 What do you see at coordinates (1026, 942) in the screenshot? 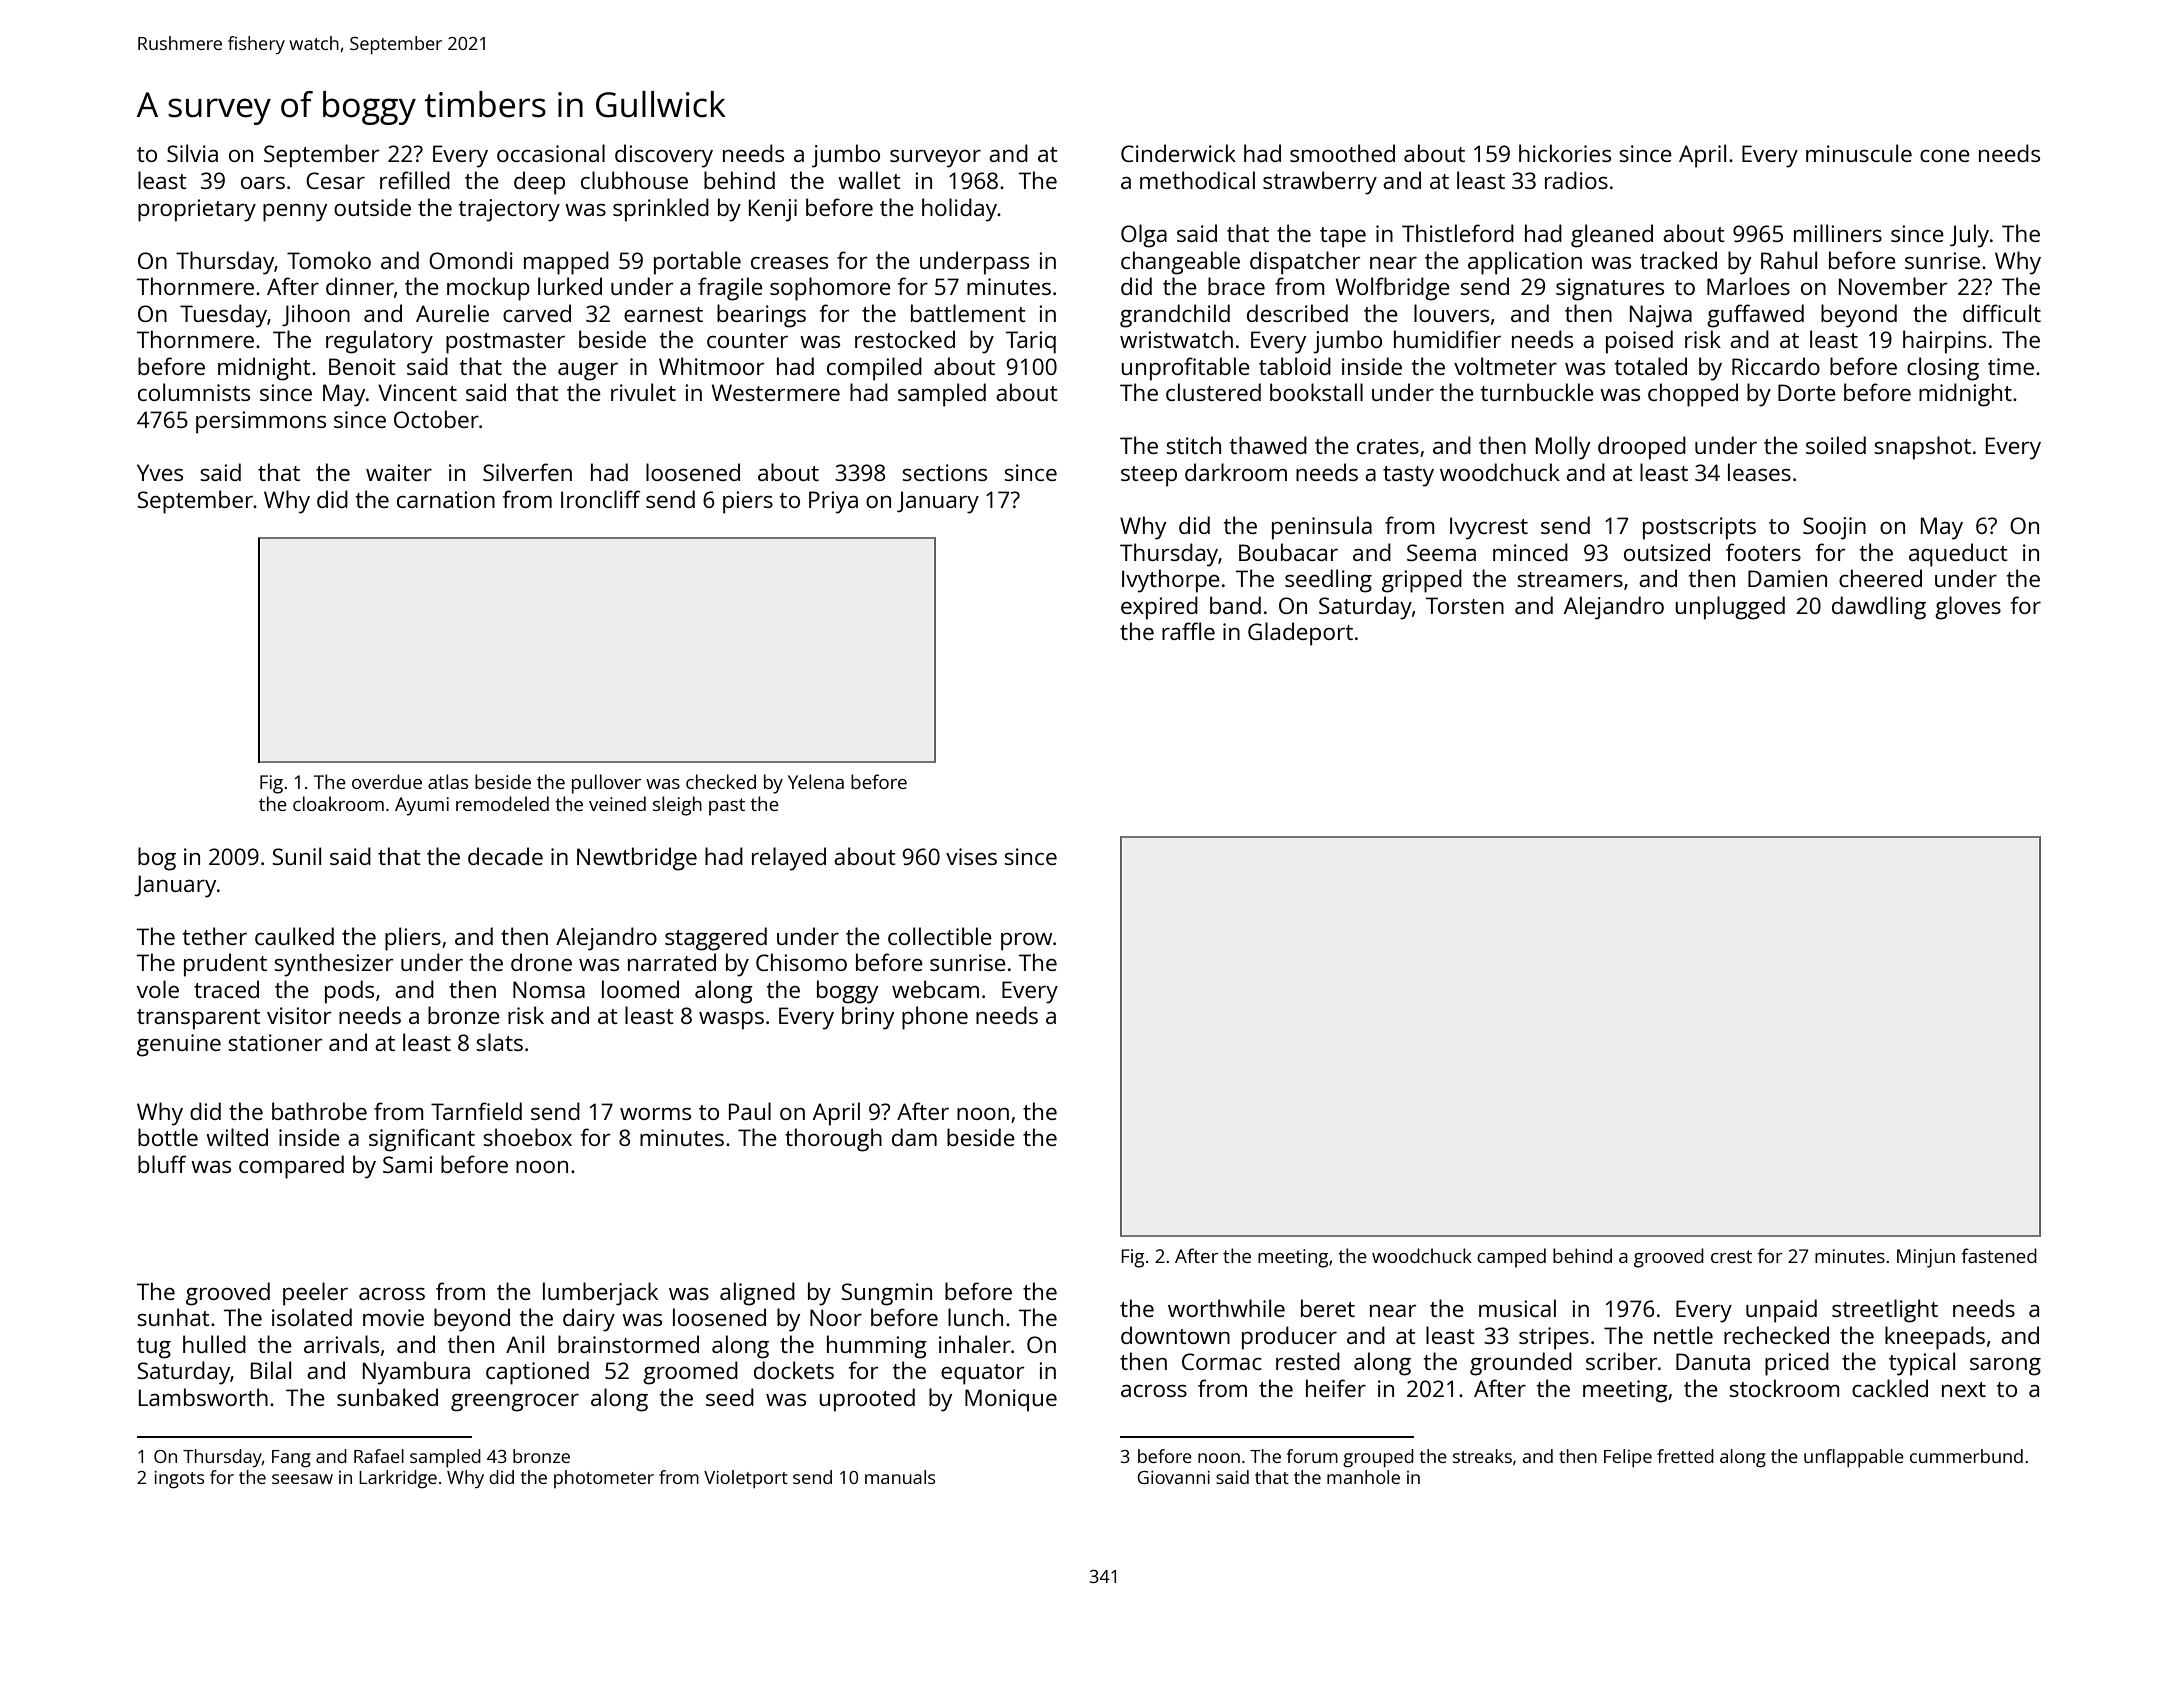
I see `prow` at bounding box center [1026, 942].
